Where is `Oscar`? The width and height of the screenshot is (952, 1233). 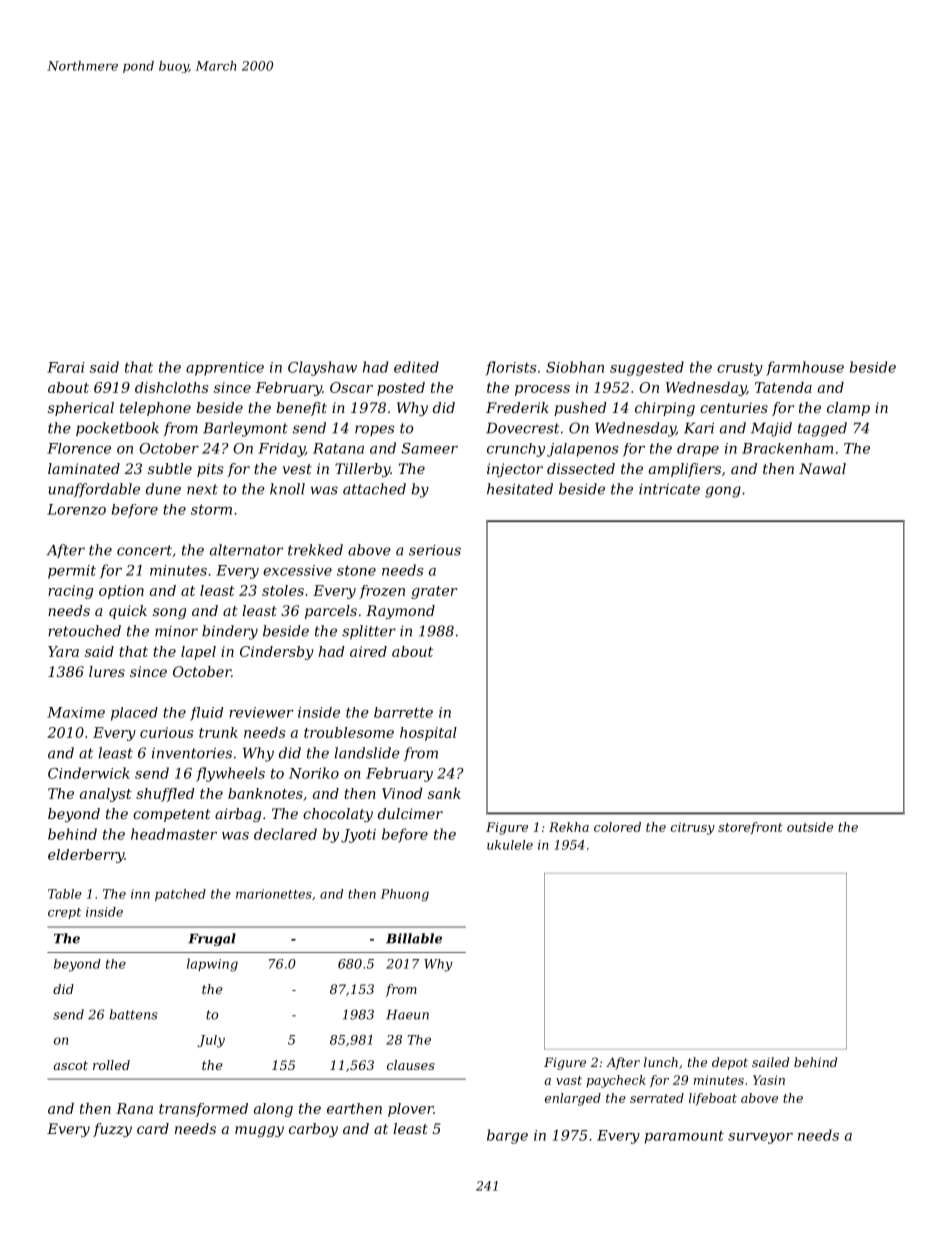 Oscar is located at coordinates (351, 387).
